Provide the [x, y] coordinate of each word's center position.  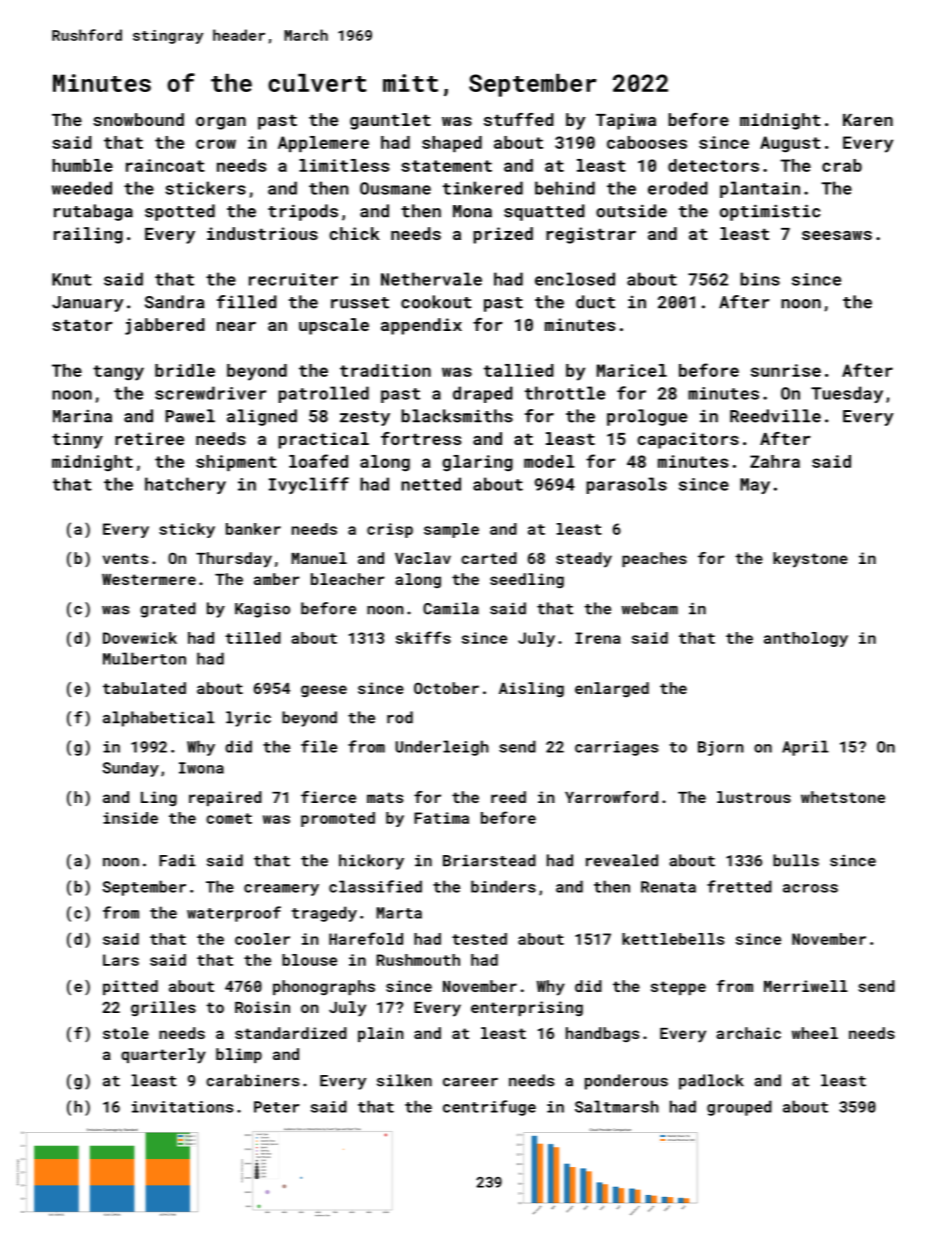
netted [431, 484]
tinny [77, 440]
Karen [868, 120]
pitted [130, 987]
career [470, 1082]
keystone [810, 560]
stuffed [519, 119]
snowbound [138, 119]
